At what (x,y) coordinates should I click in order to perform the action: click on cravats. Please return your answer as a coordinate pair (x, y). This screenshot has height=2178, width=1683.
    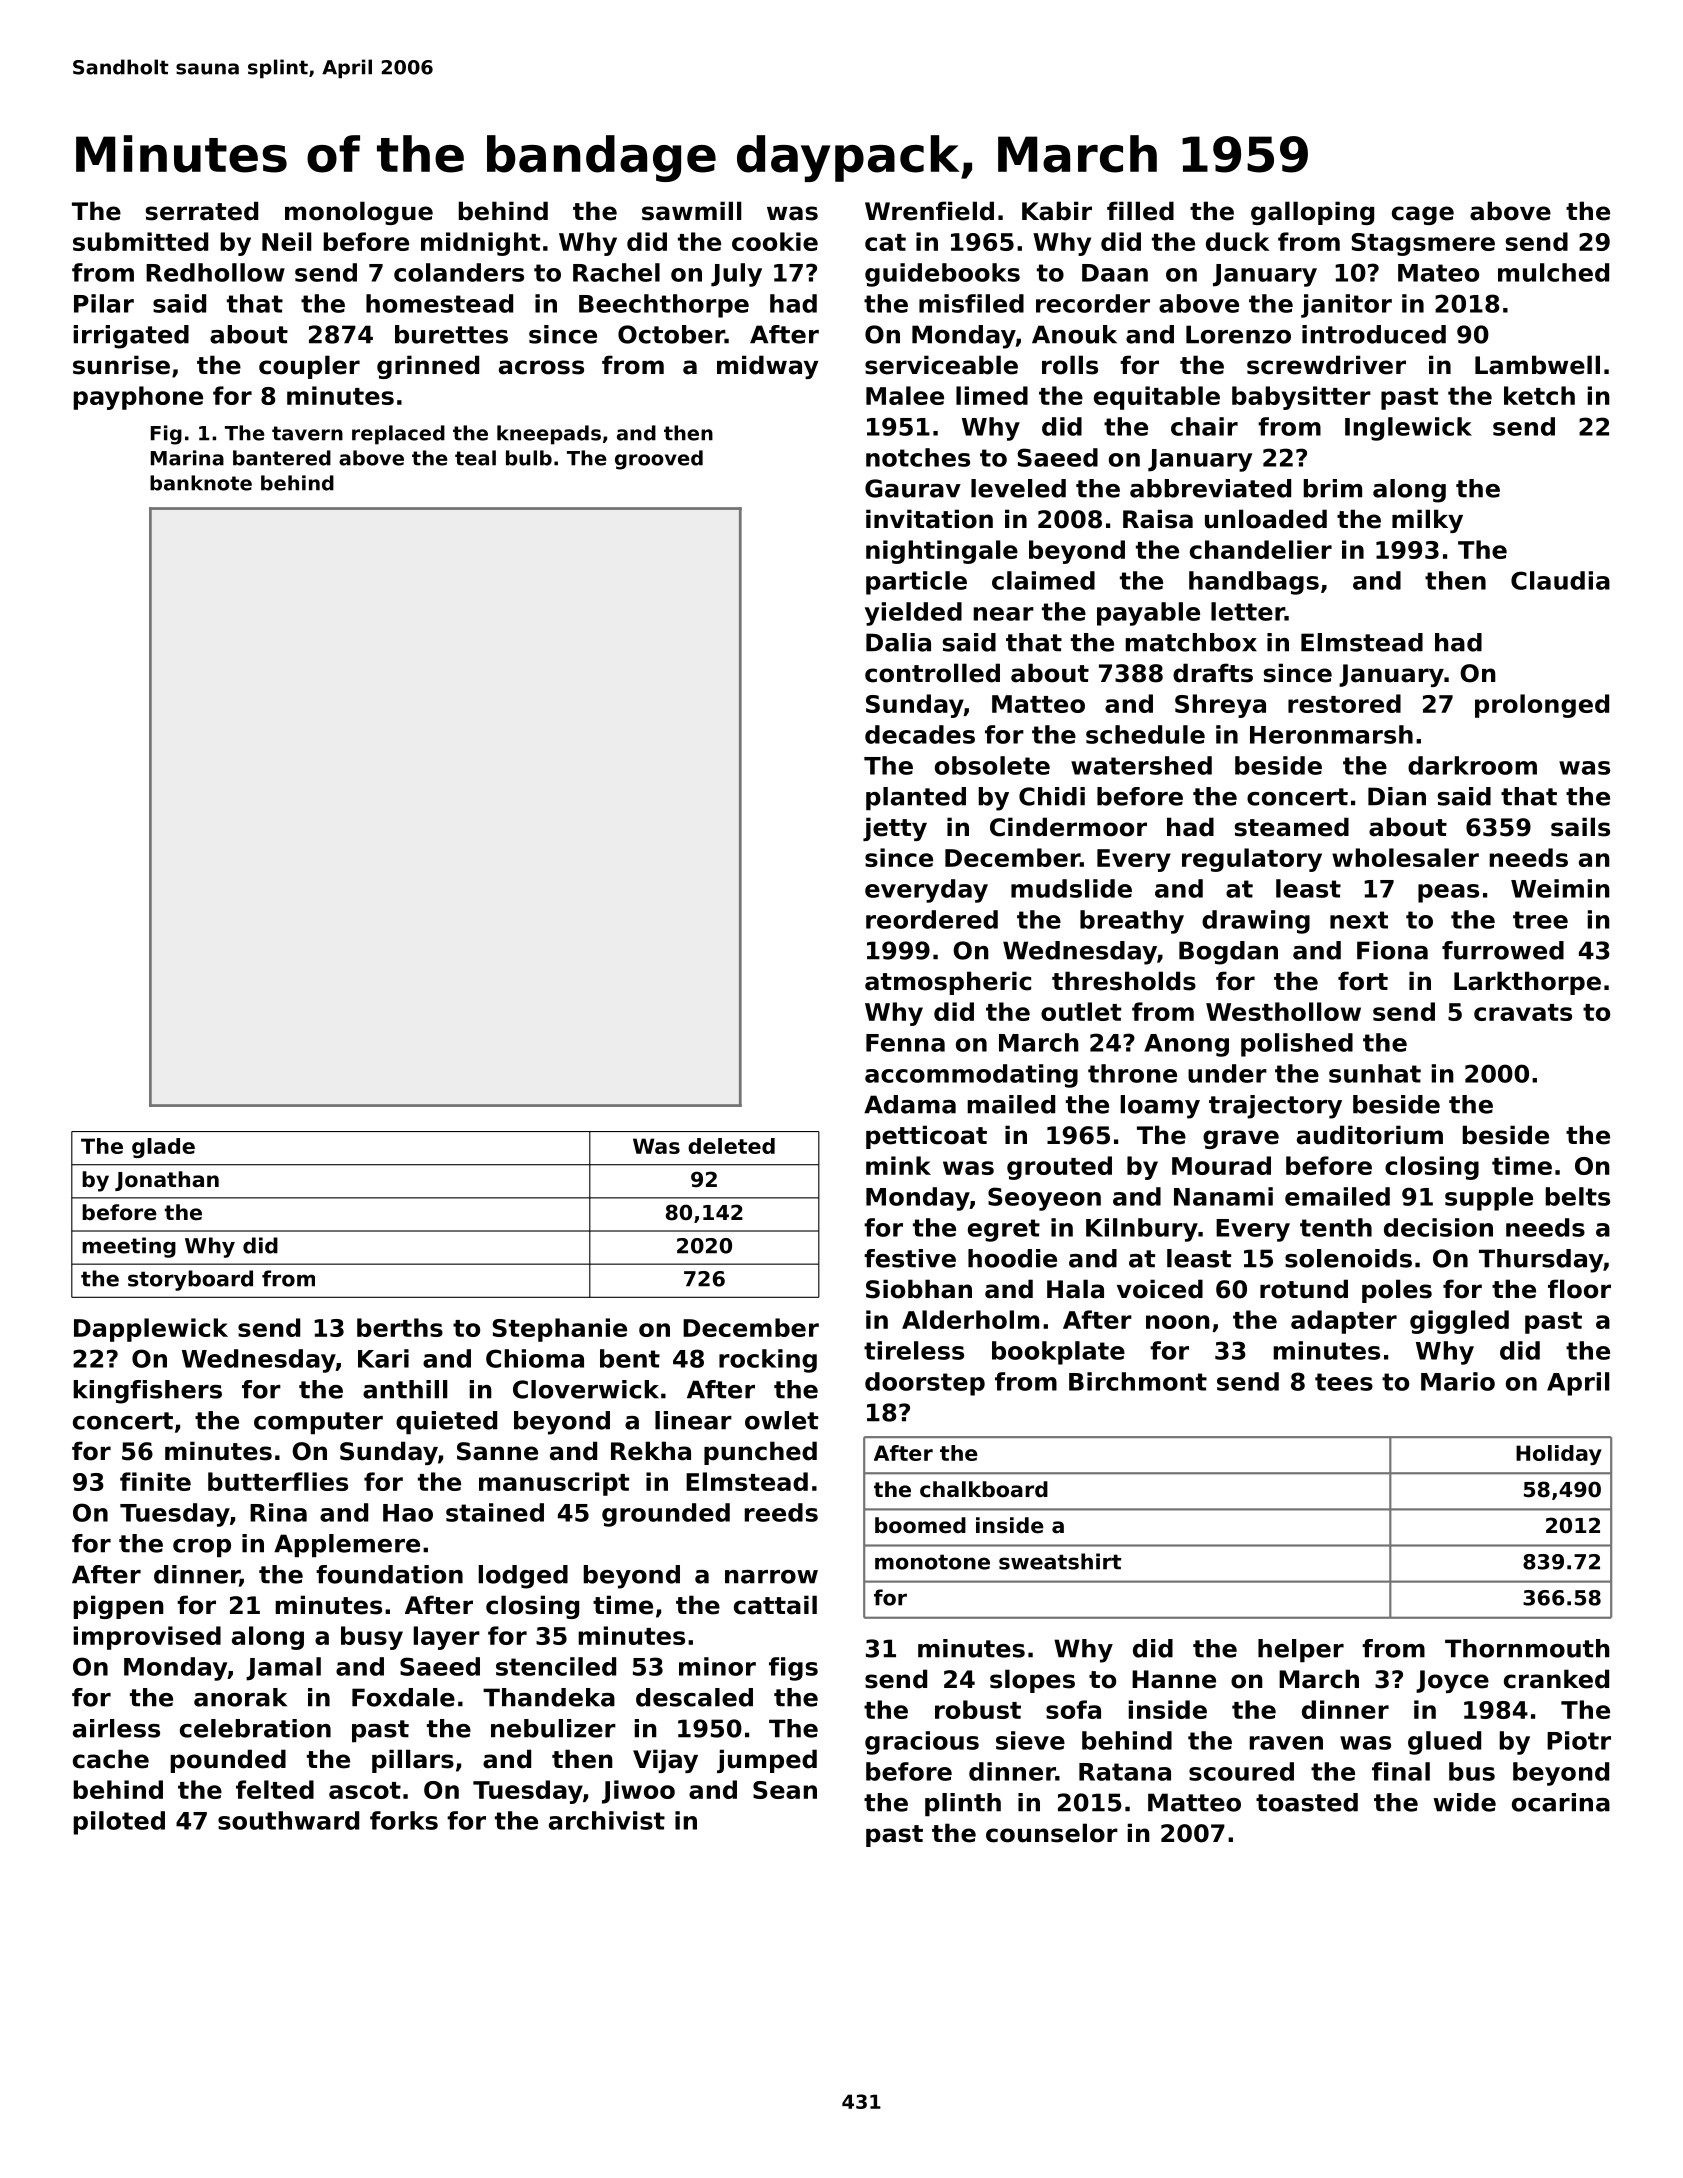
    Looking at the image, I should click on (1523, 1012).
